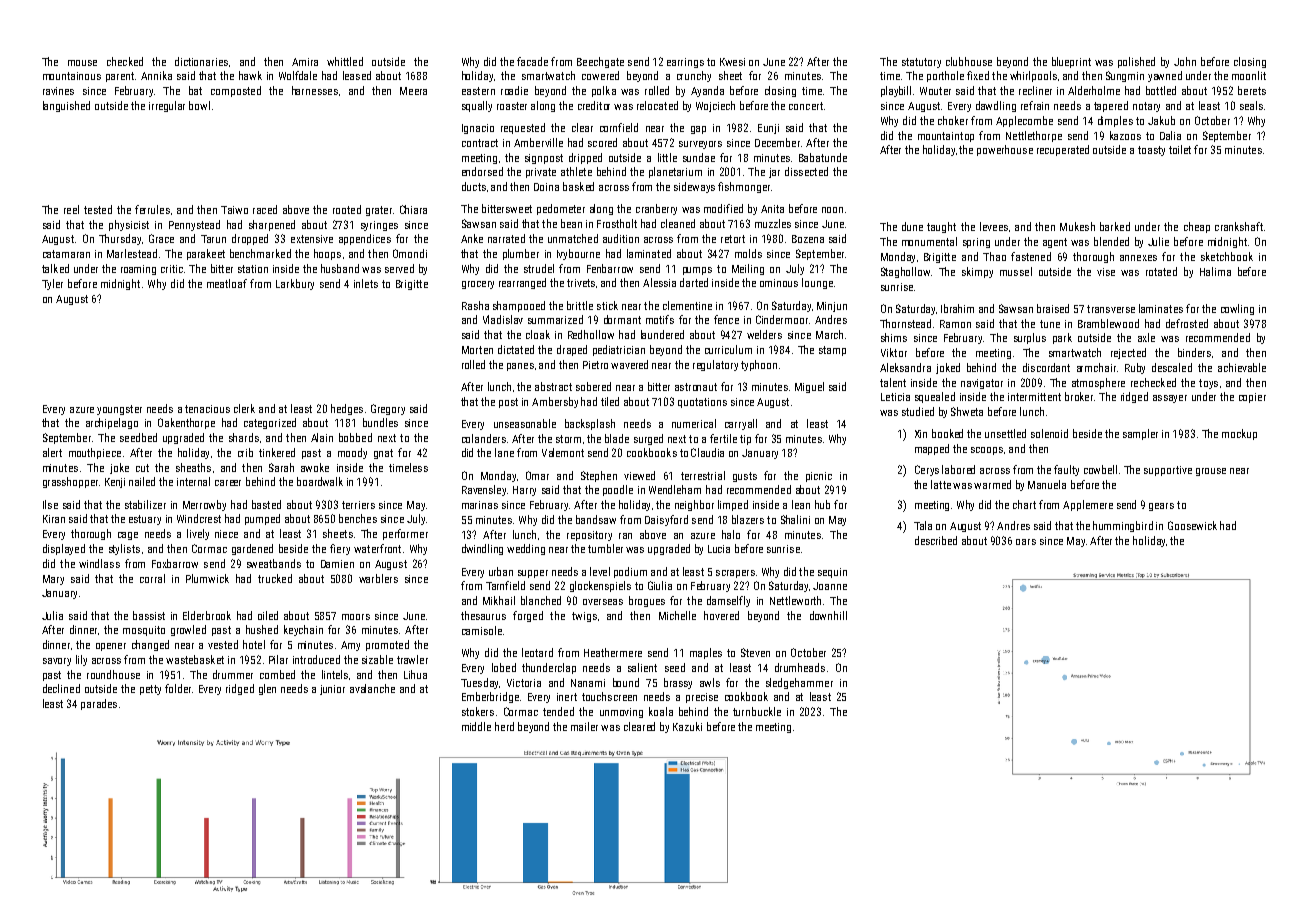  I want to click on turnbuckle, so click(757, 711).
